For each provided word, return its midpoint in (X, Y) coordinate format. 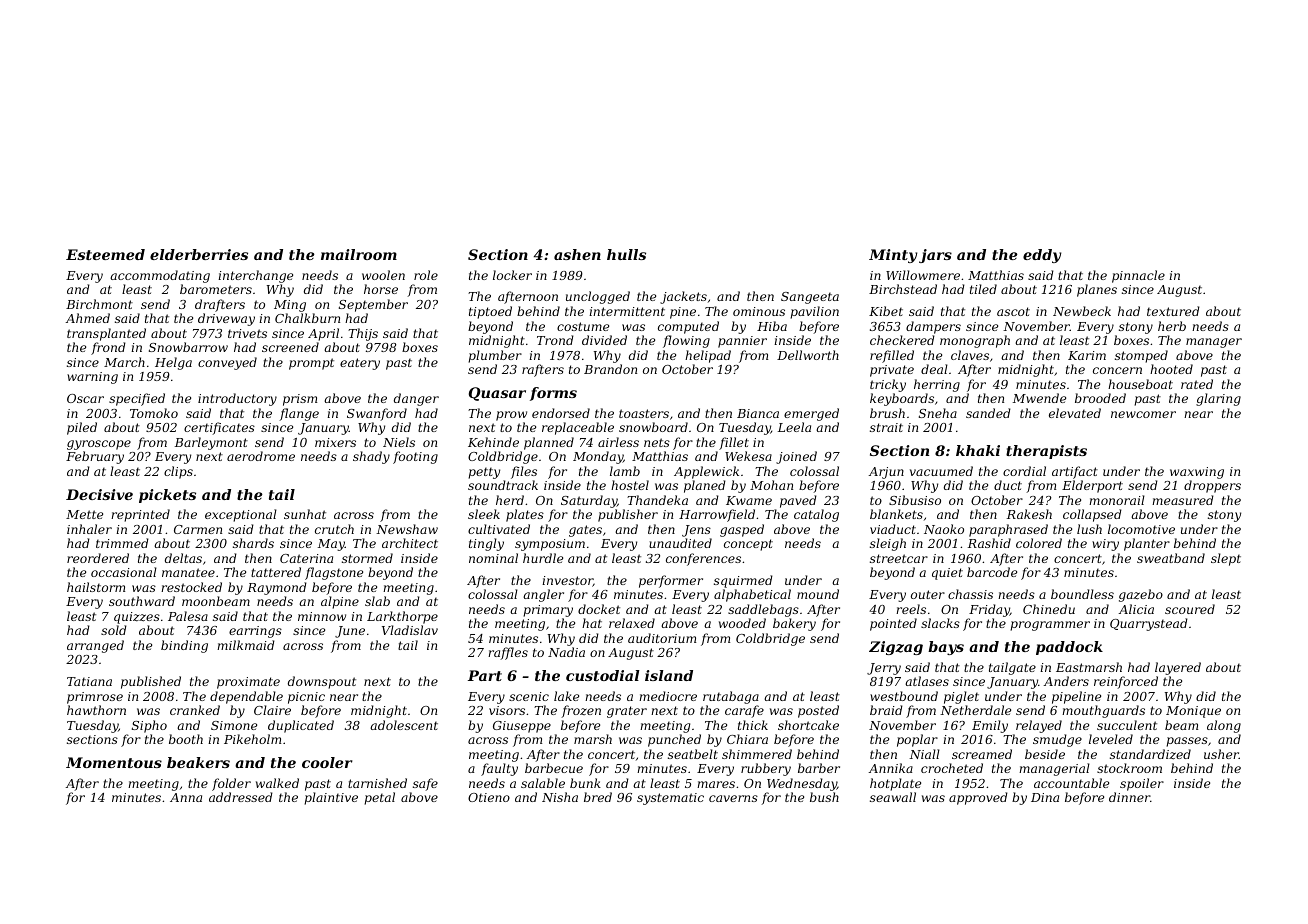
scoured (1190, 609)
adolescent (404, 725)
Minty (893, 256)
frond (108, 348)
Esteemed (105, 254)
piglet (961, 697)
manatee (188, 572)
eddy (1042, 256)
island (669, 675)
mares (716, 784)
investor (567, 581)
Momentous (114, 762)
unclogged (598, 297)
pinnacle (1138, 276)
